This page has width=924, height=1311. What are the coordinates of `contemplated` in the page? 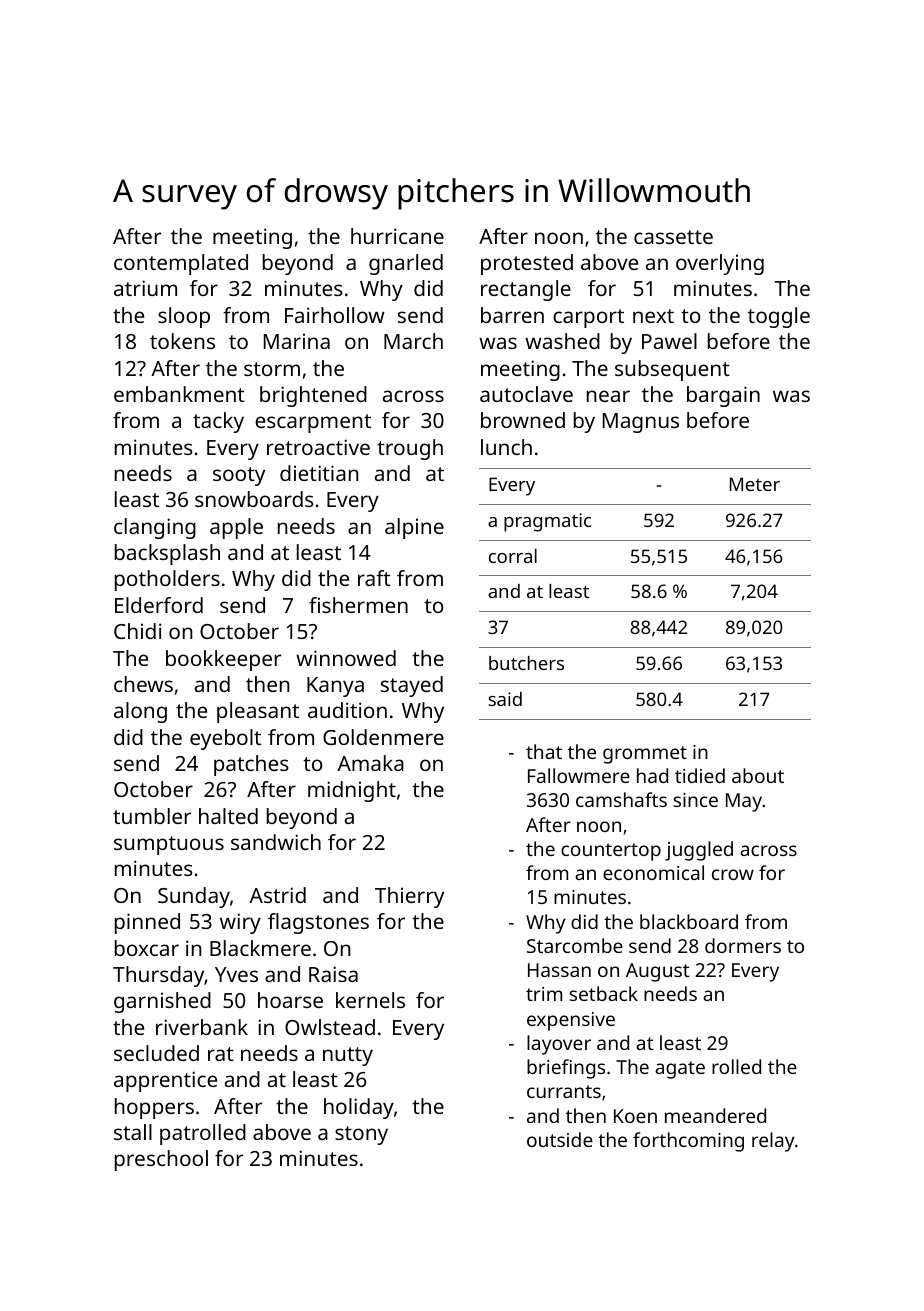 It's located at (181, 264).
